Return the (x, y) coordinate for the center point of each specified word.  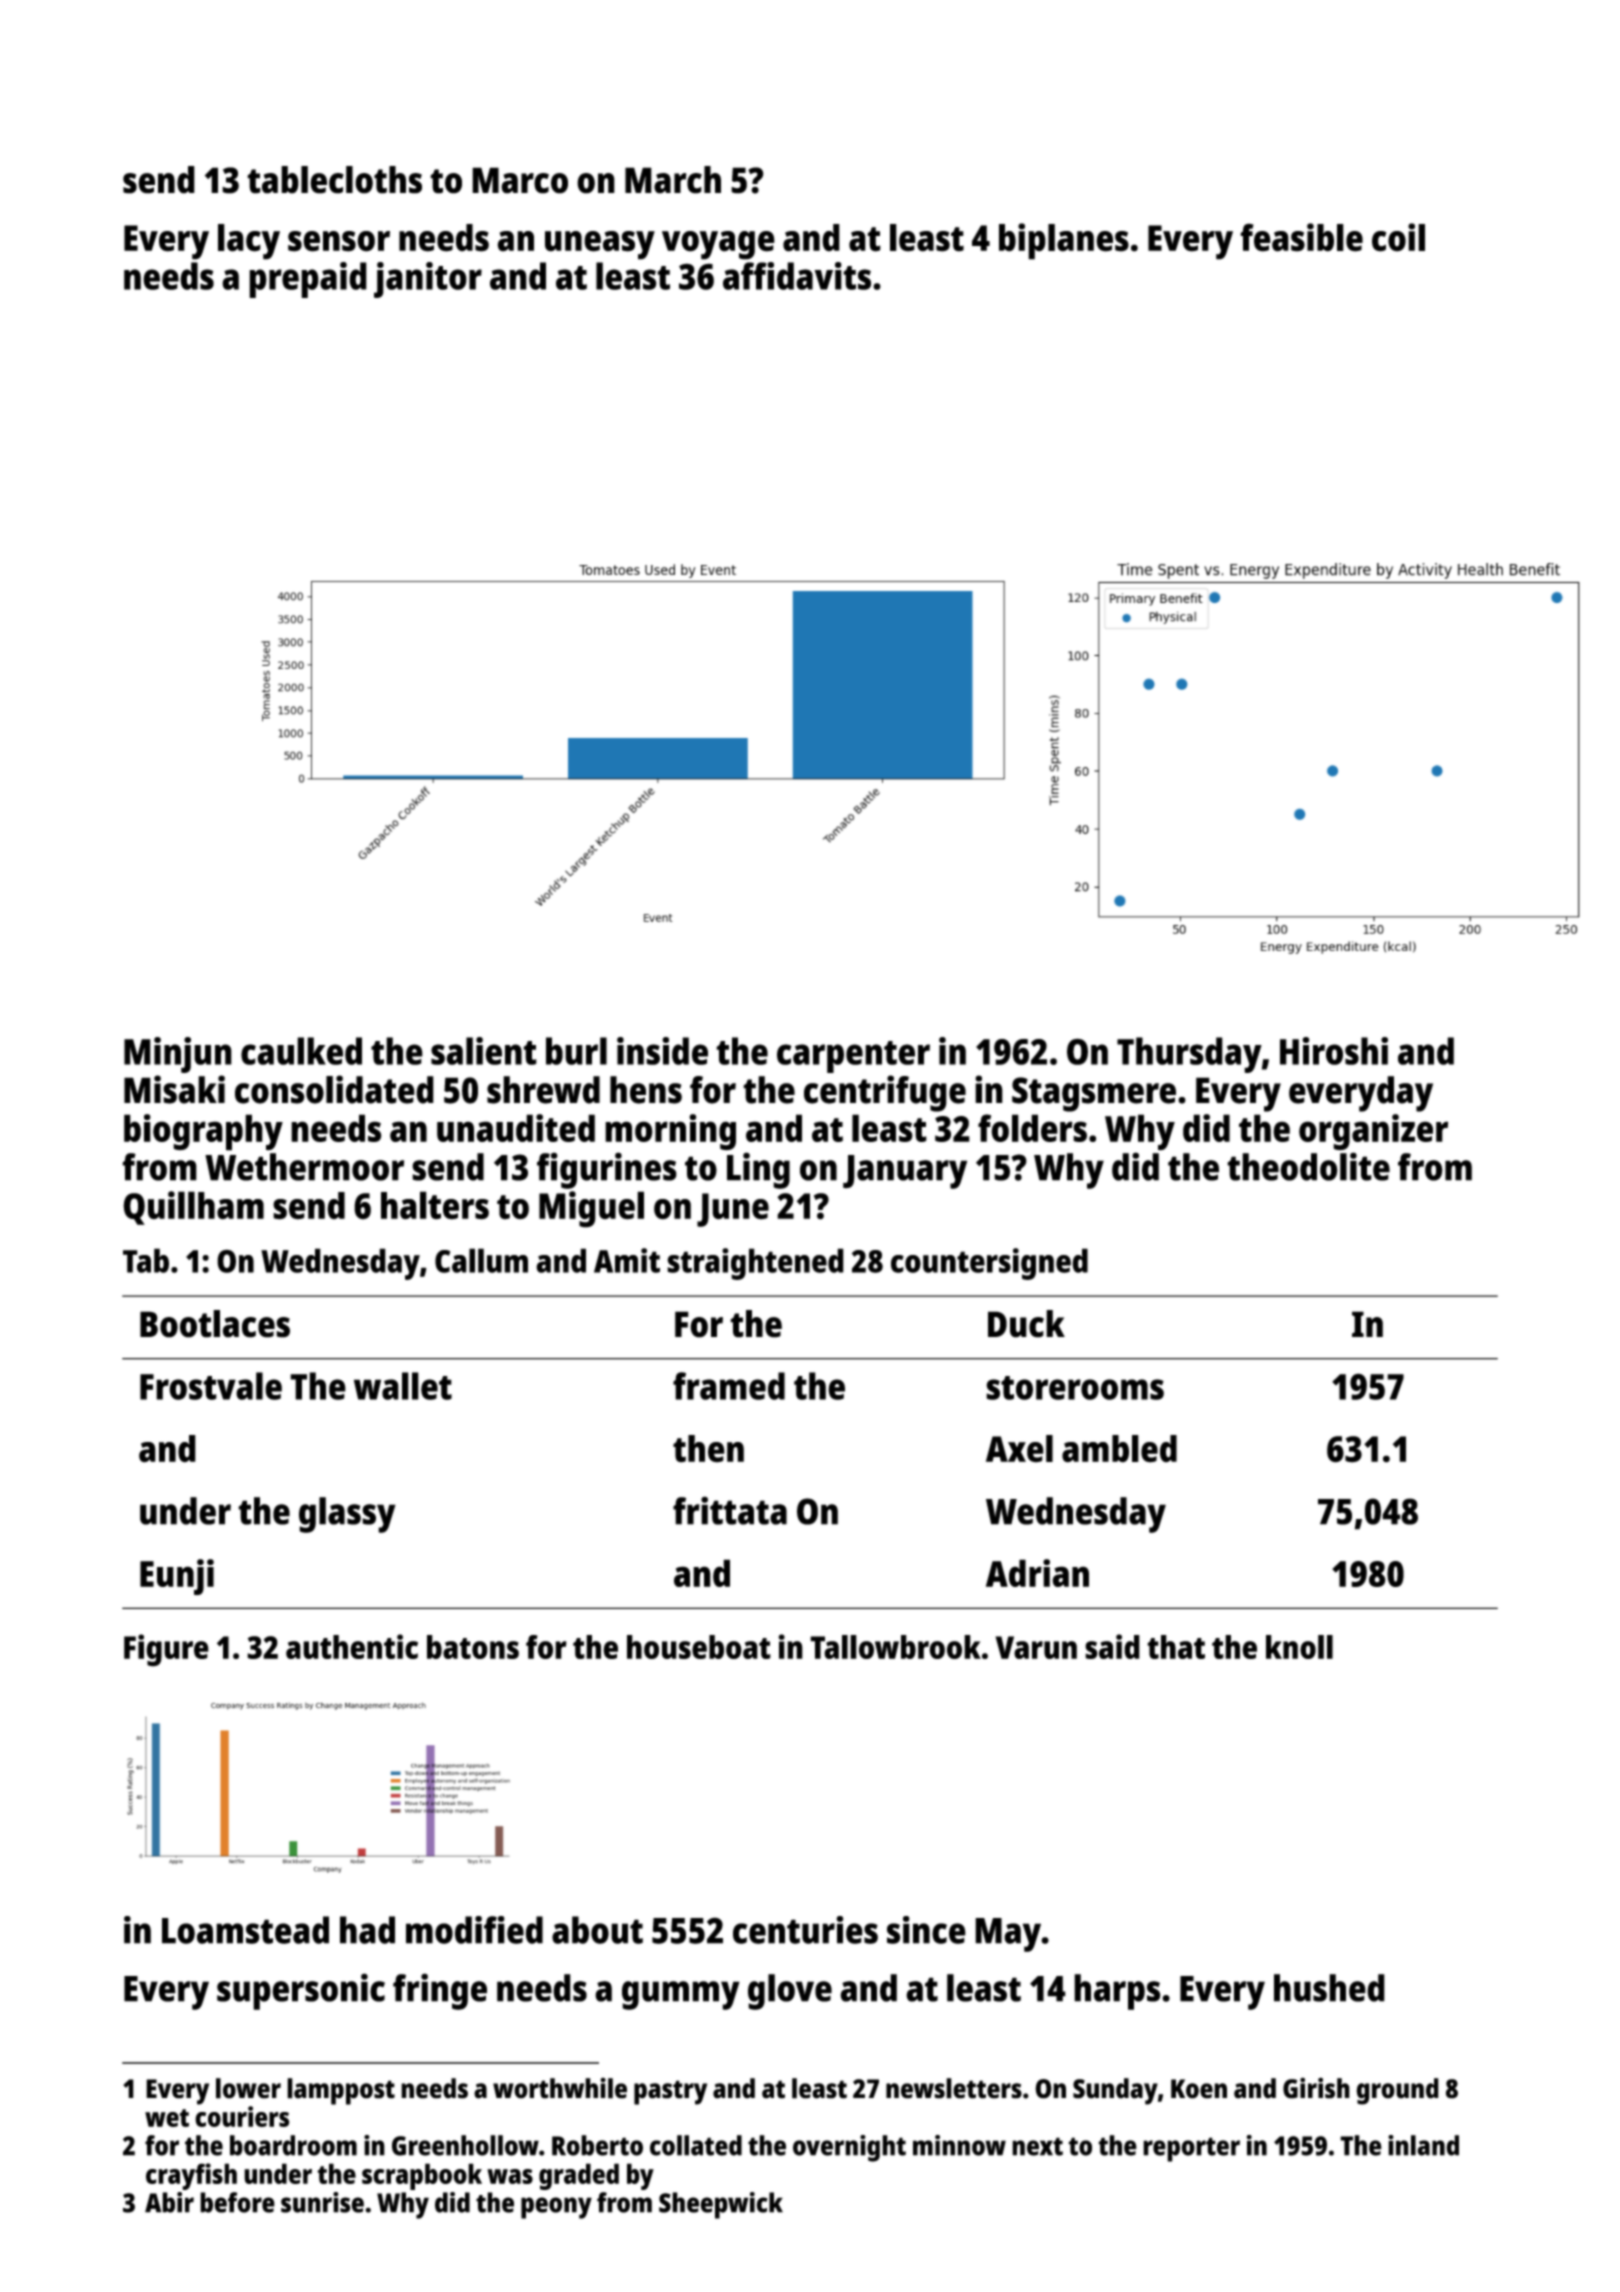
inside (662, 1051)
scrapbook (422, 2176)
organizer (1373, 1132)
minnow (959, 2145)
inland (1423, 2145)
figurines (607, 1170)
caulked (301, 1051)
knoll (1299, 1647)
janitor (428, 280)
